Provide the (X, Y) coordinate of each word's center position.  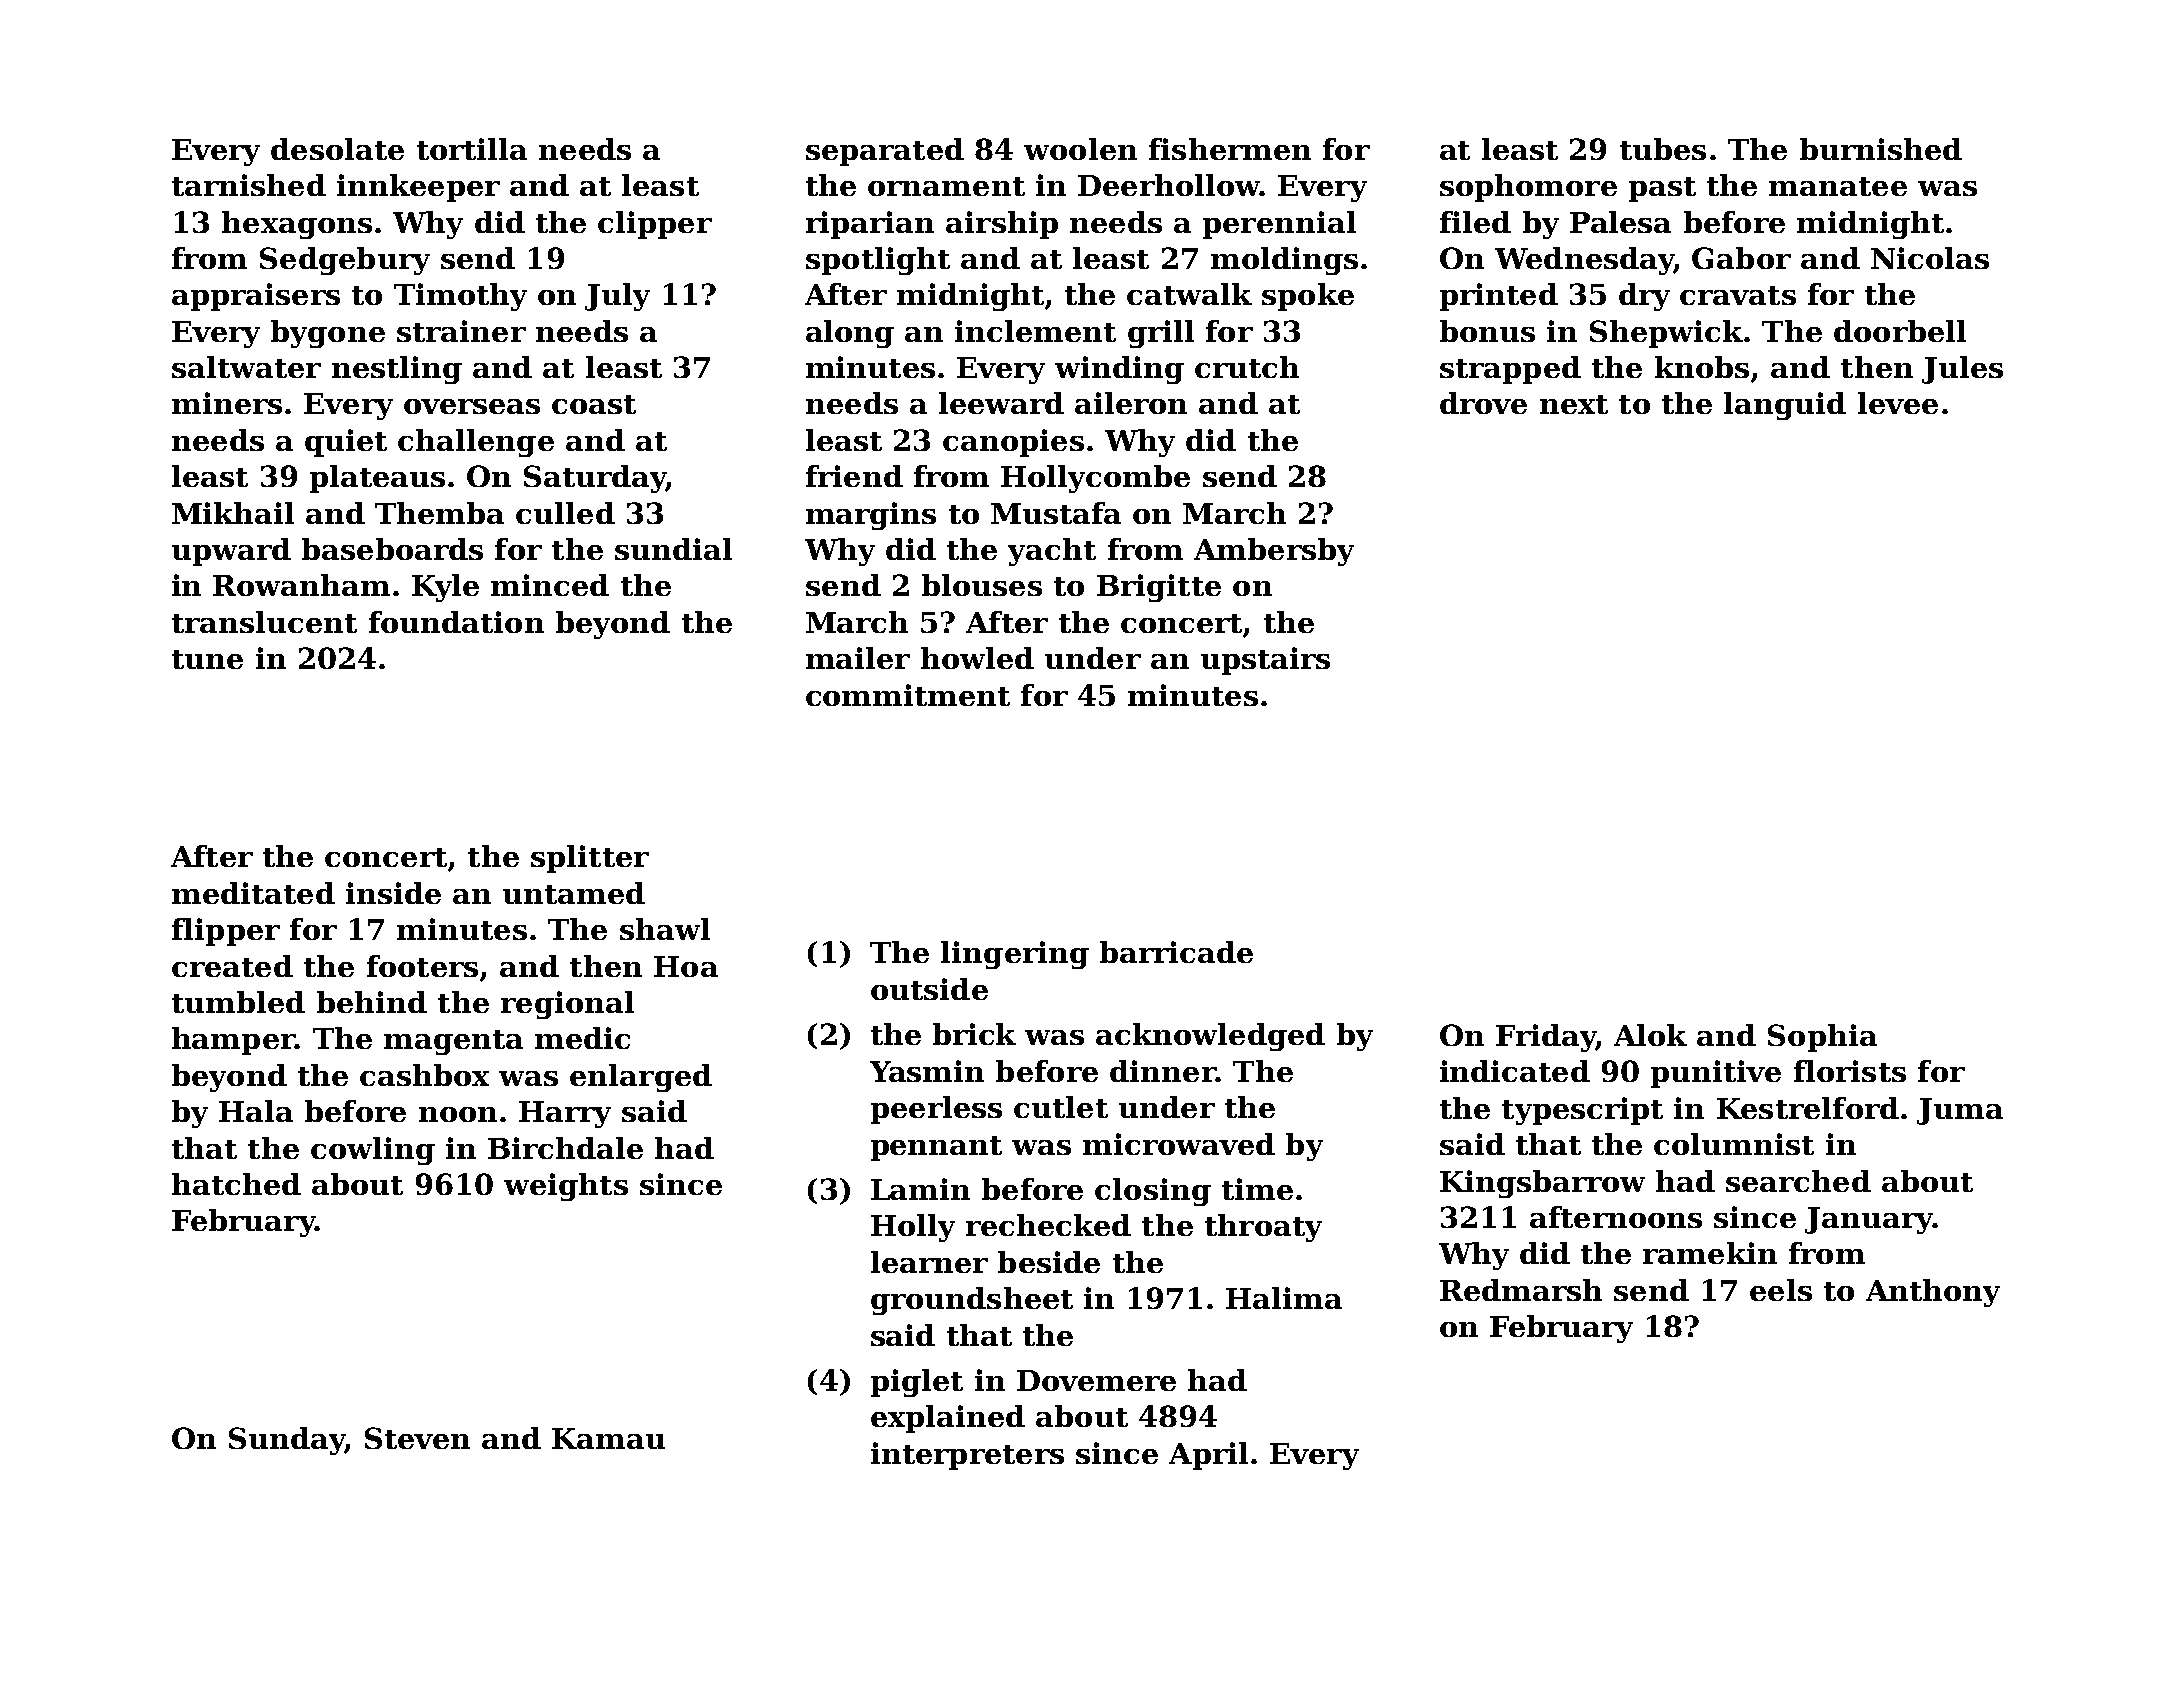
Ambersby (1274, 552)
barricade (1176, 952)
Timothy (460, 297)
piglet (917, 1383)
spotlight (878, 261)
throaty (1263, 1228)
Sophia (1822, 1038)
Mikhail (233, 513)
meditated (253, 893)
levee (1898, 403)
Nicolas (1930, 258)
